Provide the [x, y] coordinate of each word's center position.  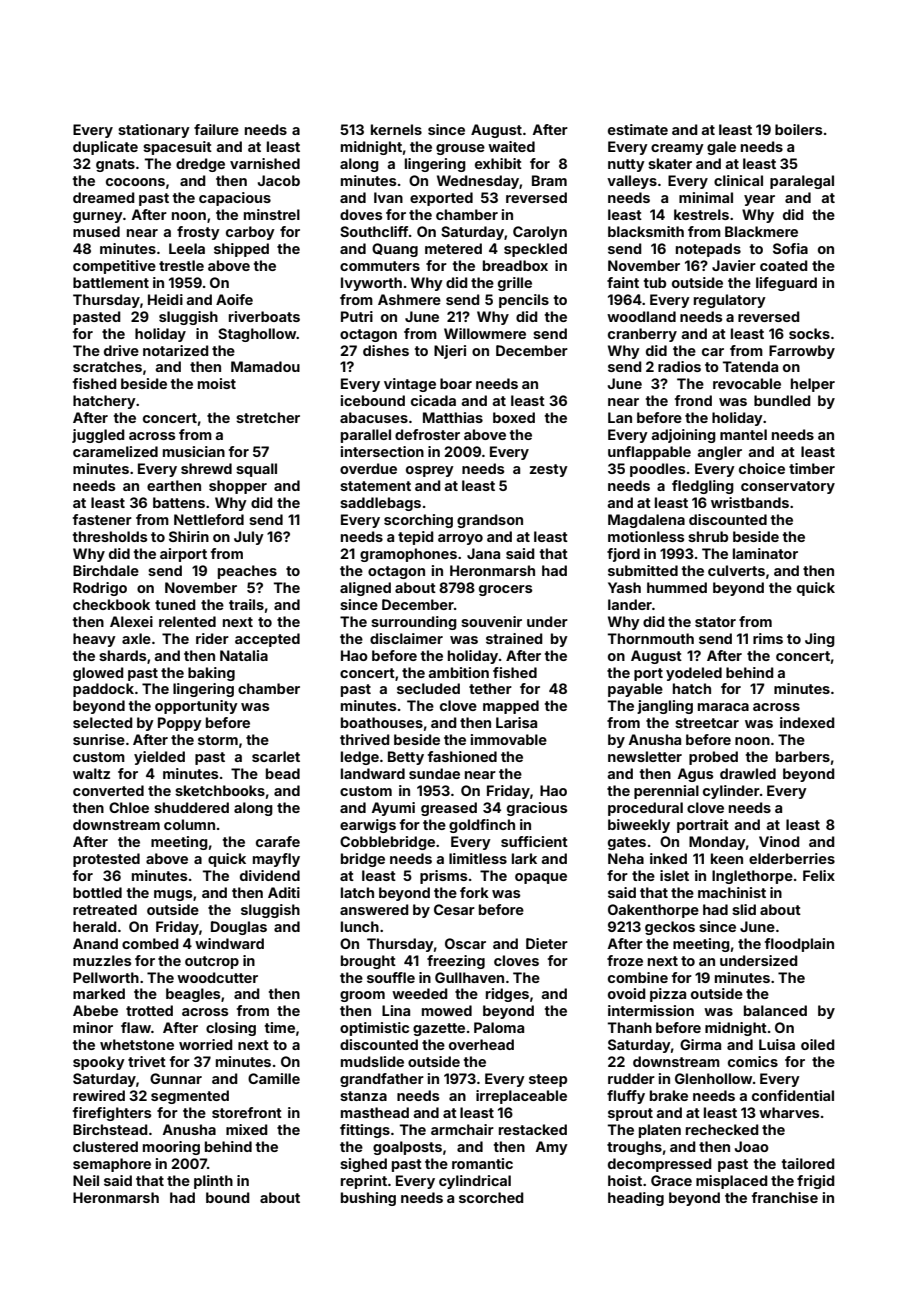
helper [813, 385]
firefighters [112, 1114]
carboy [250, 233]
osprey [430, 471]
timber [812, 468]
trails [246, 604]
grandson [490, 521]
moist [217, 383]
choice [762, 468]
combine [638, 977]
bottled [97, 892]
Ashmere [409, 299]
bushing [368, 1199]
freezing [456, 962]
